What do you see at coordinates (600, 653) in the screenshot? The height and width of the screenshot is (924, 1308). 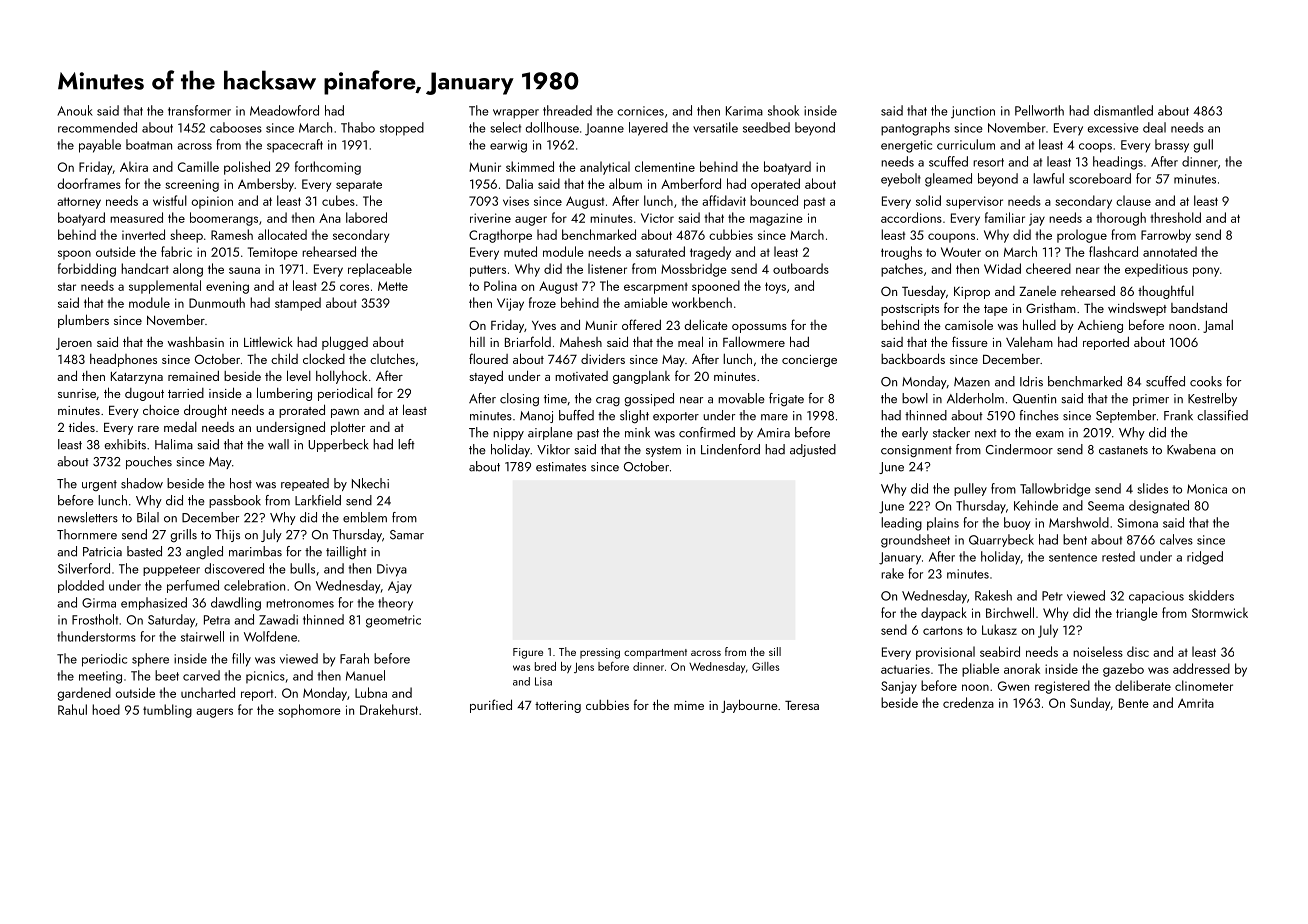 I see `pressing` at bounding box center [600, 653].
